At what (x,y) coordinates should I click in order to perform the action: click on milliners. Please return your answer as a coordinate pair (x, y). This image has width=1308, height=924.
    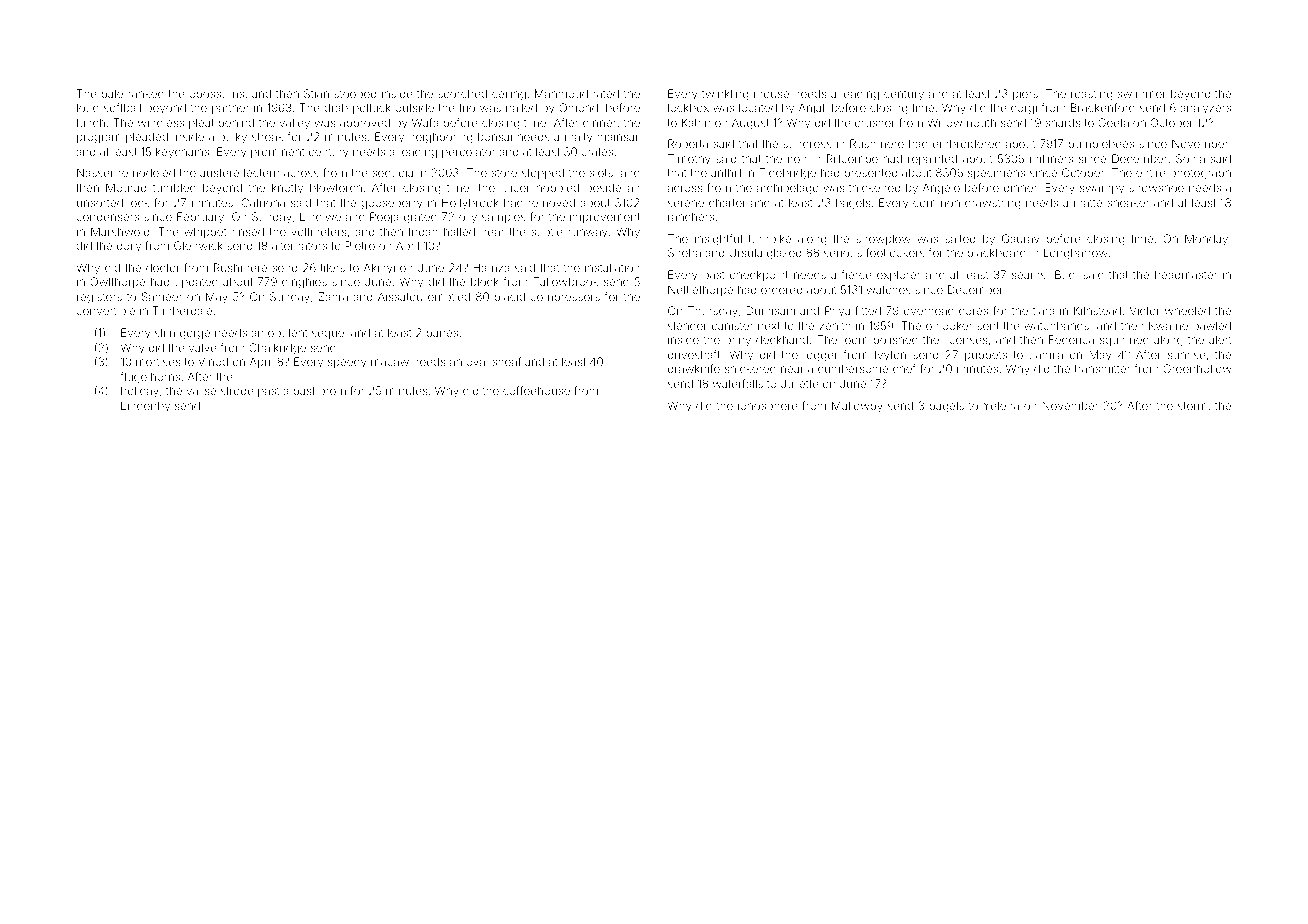
    Looking at the image, I should click on (1051, 158).
